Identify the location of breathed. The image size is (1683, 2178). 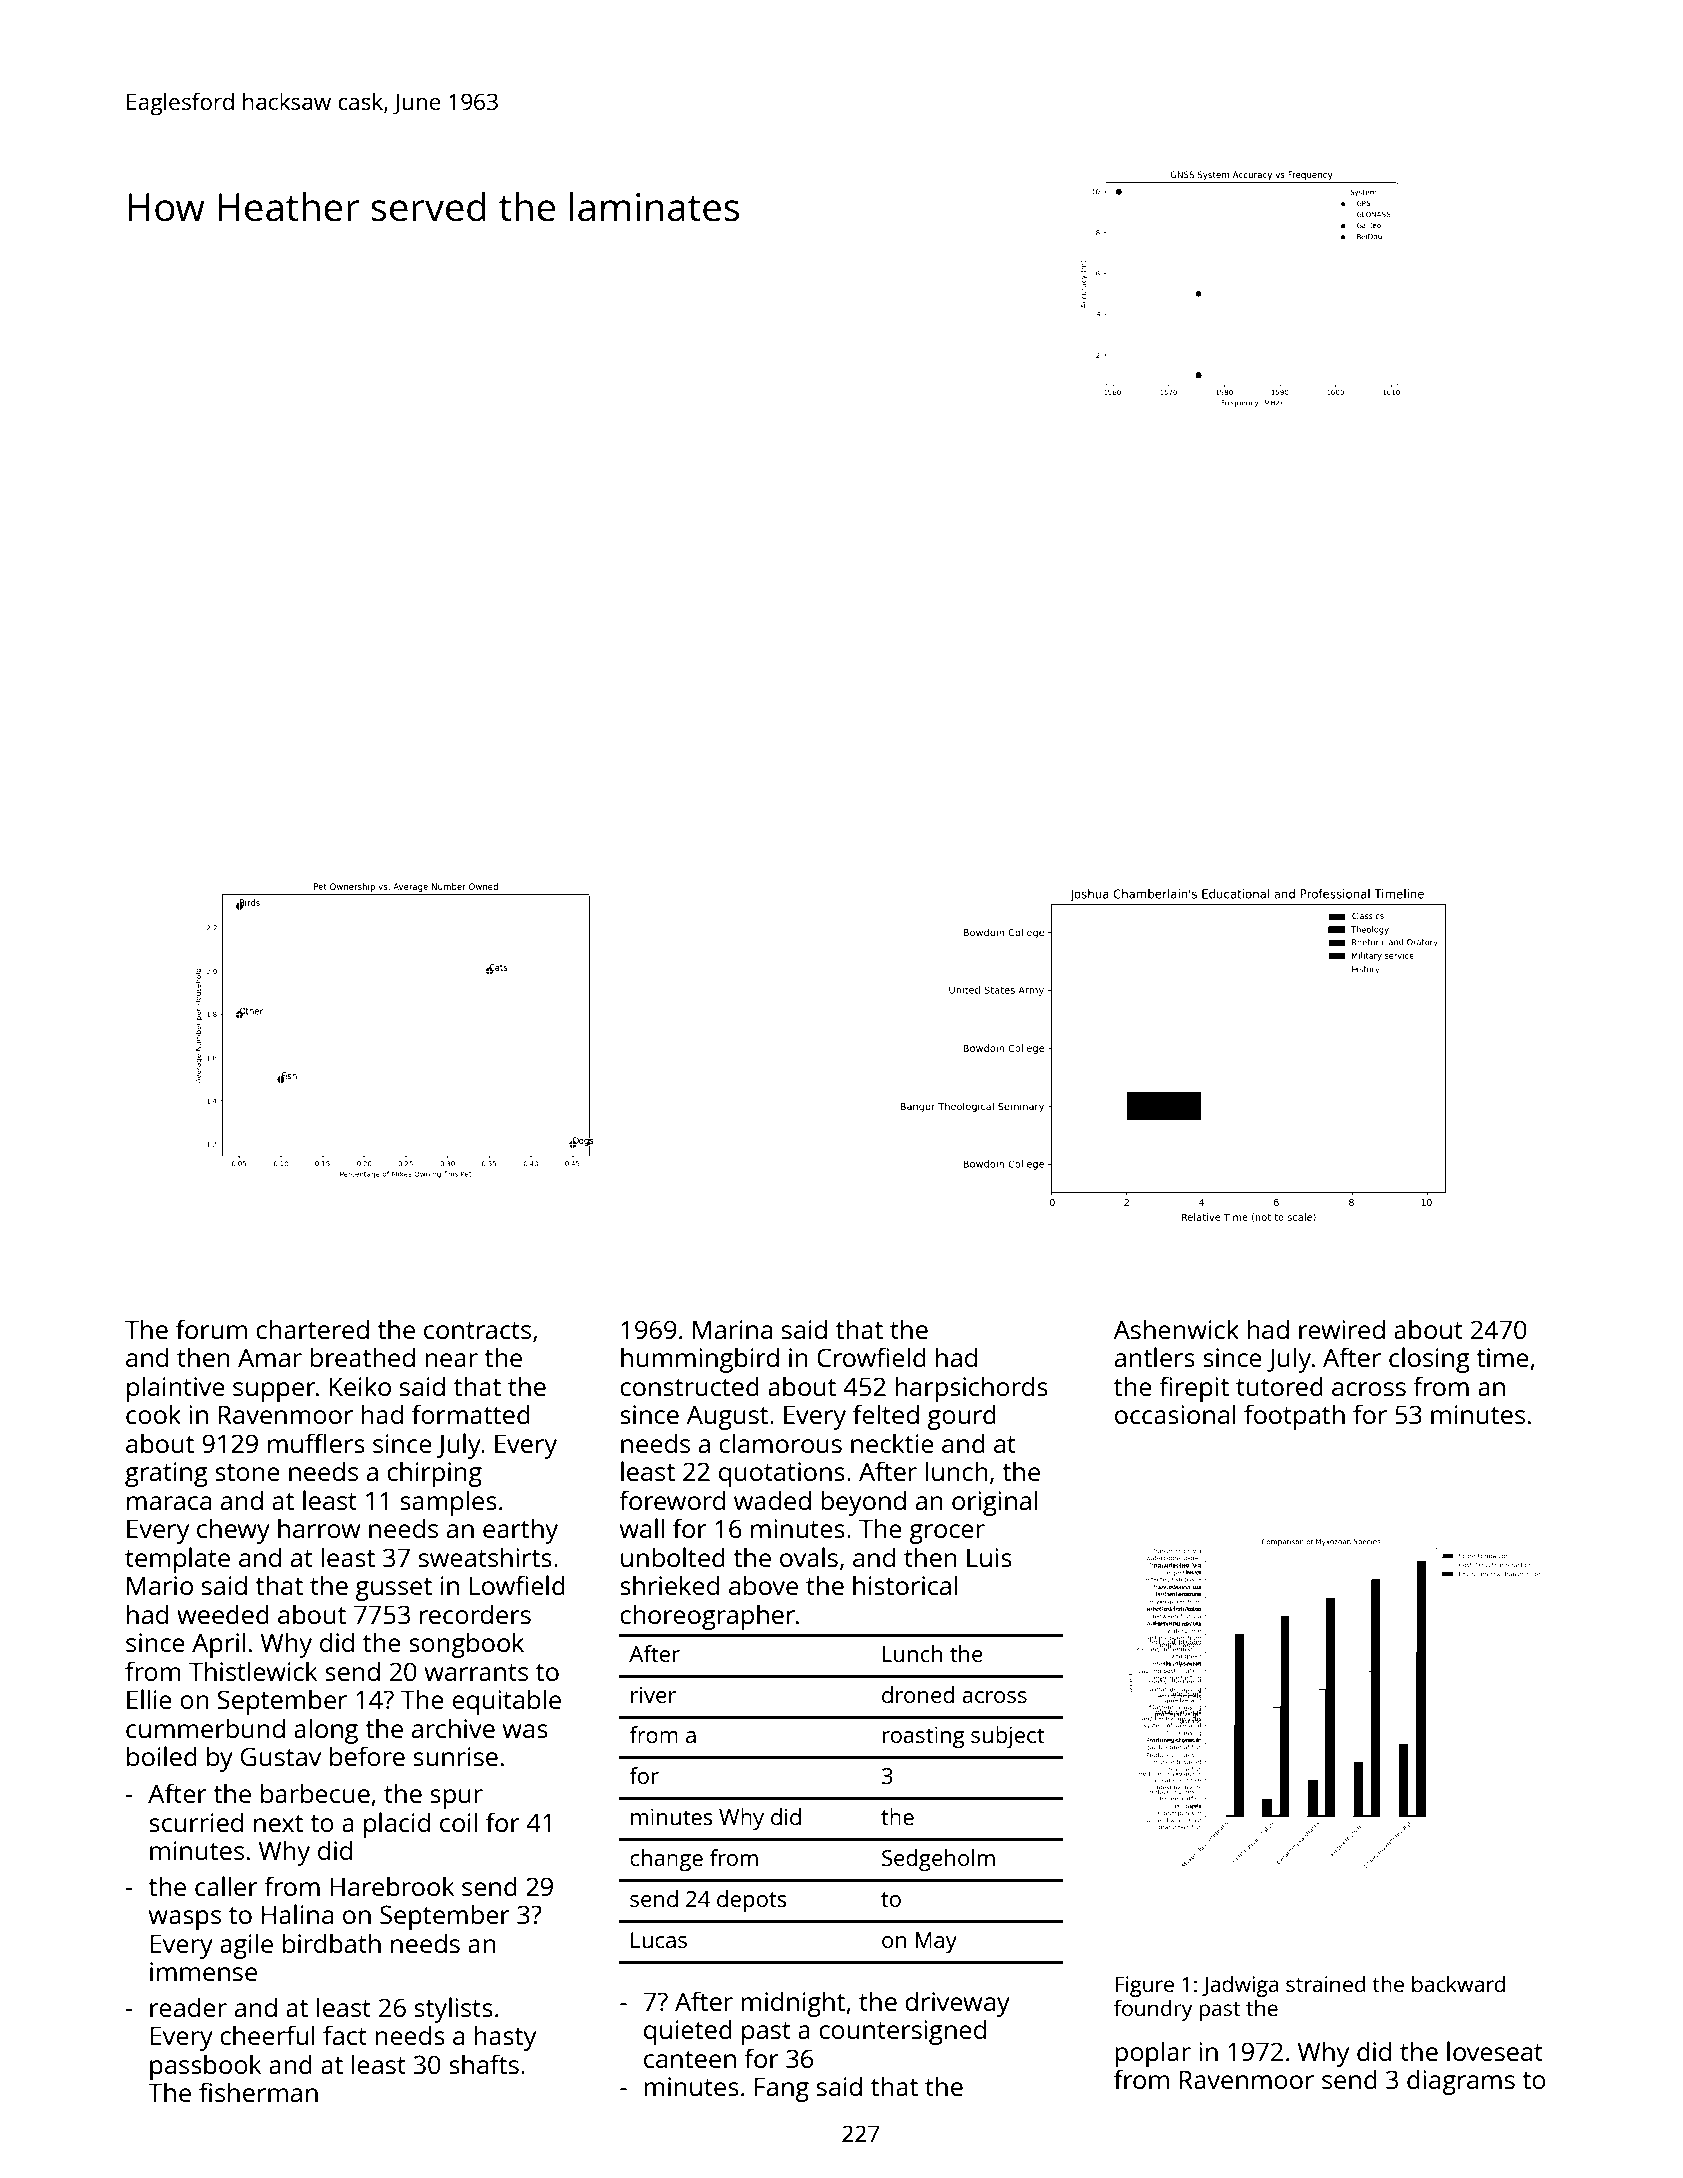
(362, 1357).
